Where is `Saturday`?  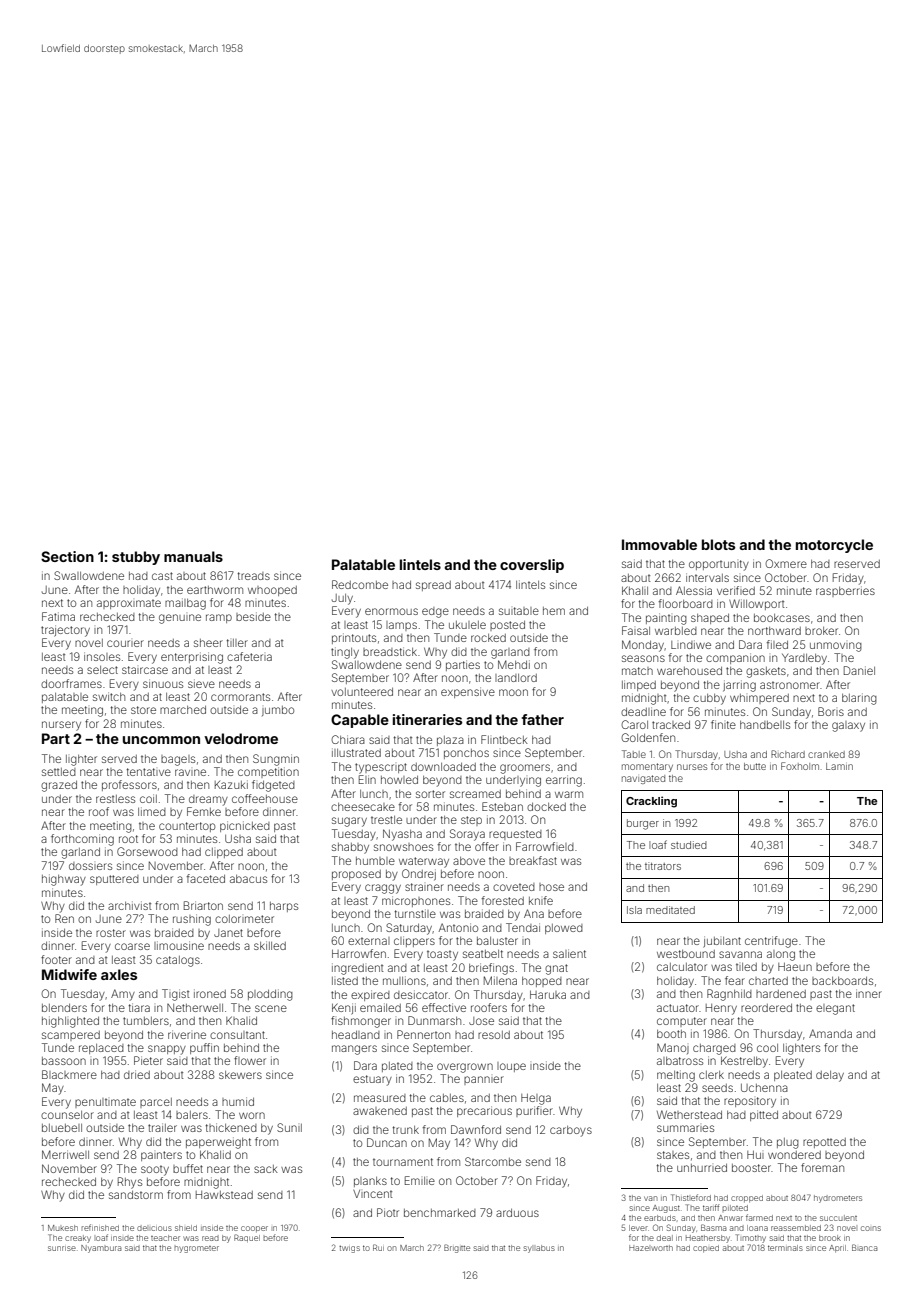
Saturday is located at coordinates (409, 929).
